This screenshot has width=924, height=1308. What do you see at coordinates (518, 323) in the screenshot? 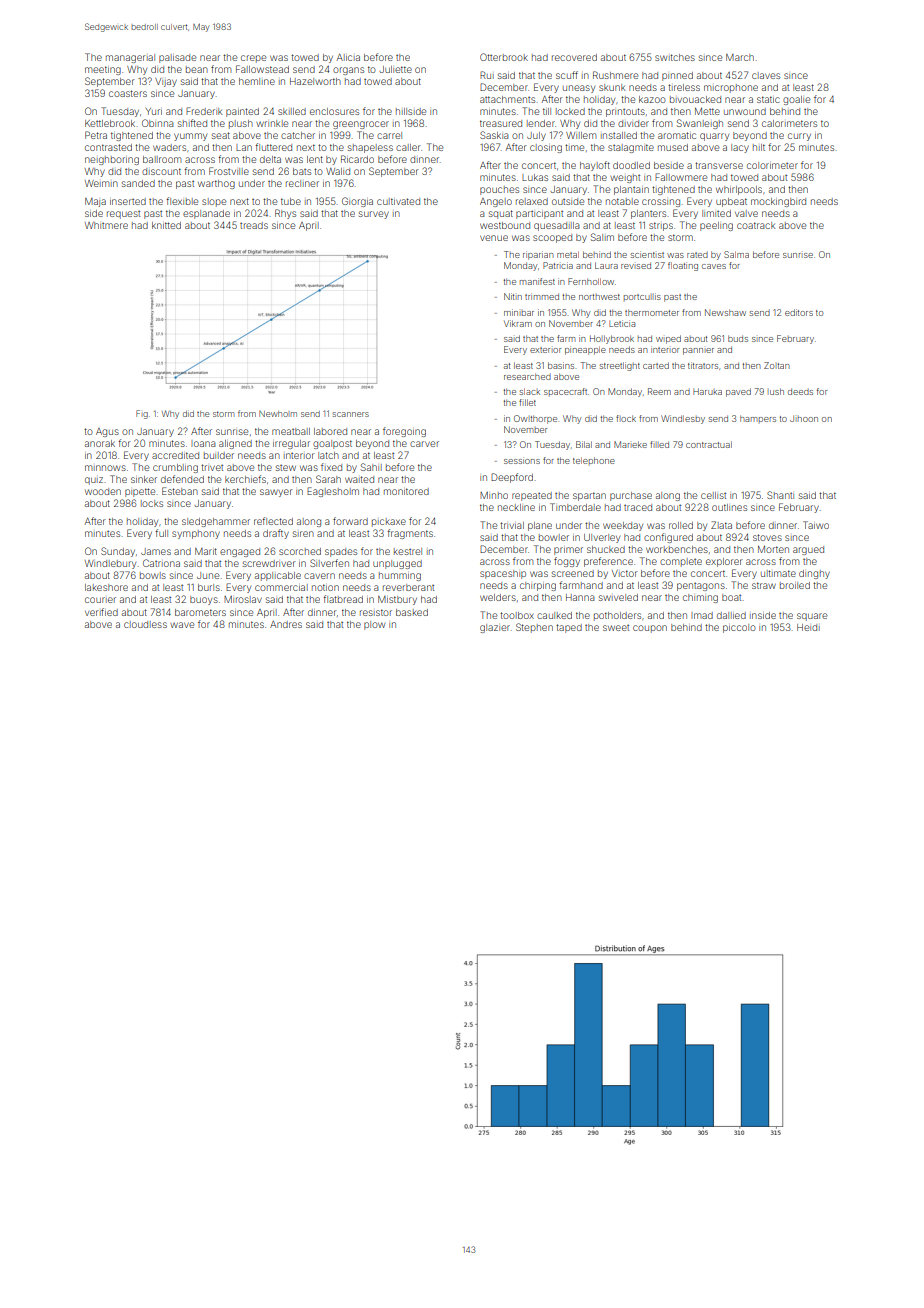
I see `Vikram` at bounding box center [518, 323].
